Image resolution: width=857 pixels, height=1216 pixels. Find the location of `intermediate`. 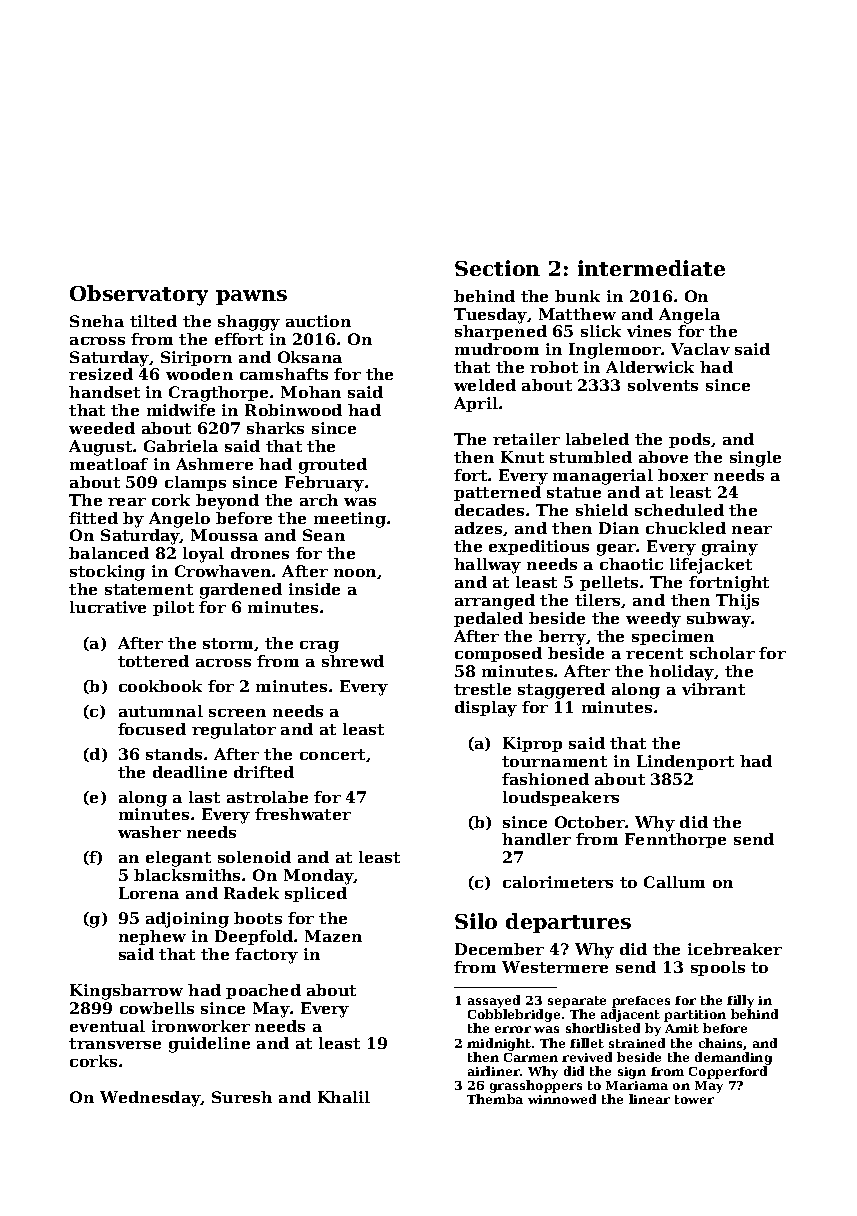

intermediate is located at coordinates (651, 268).
